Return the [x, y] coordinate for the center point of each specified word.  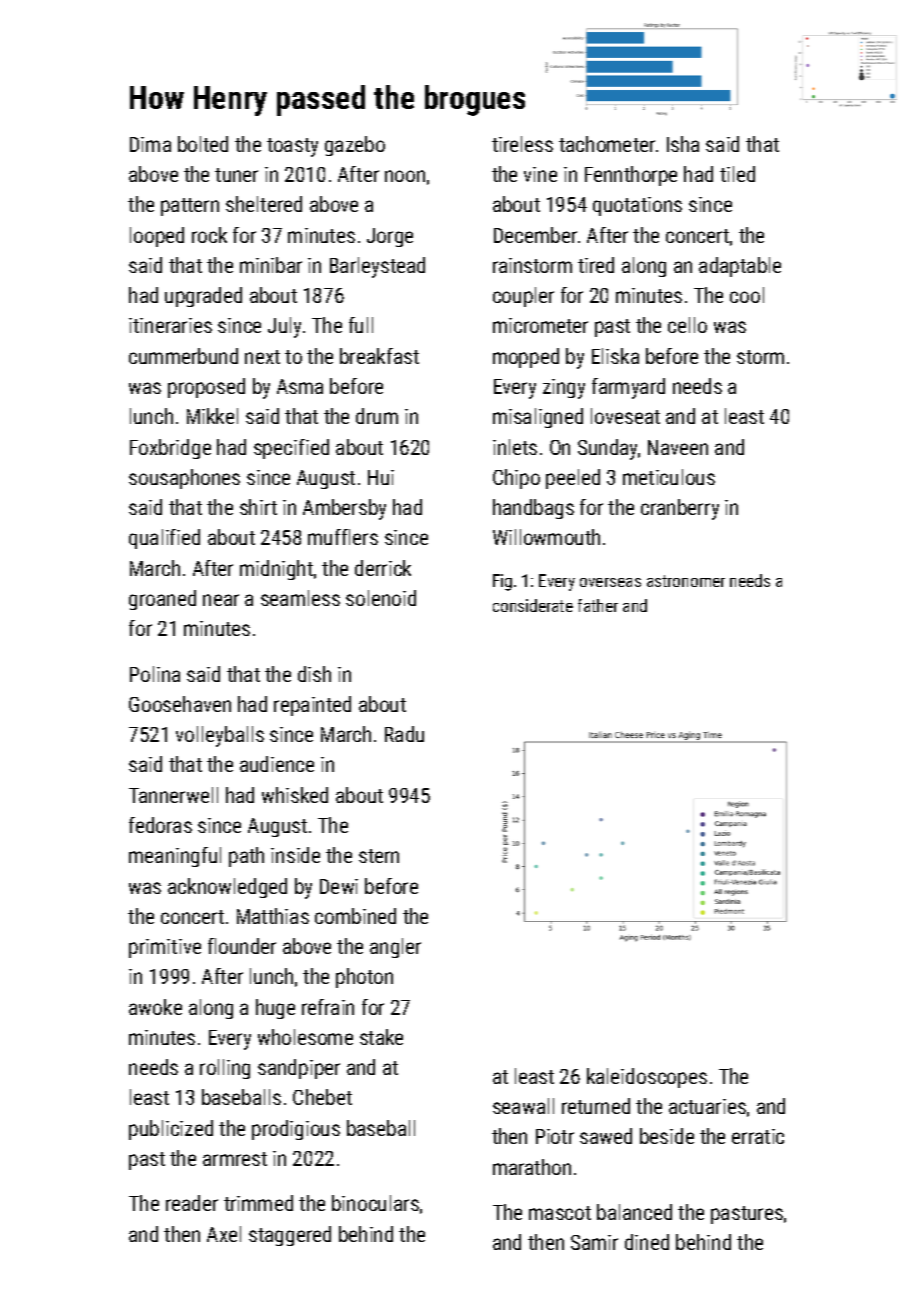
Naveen [678, 447]
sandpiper [299, 1069]
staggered [290, 1236]
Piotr [555, 1136]
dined [647, 1242]
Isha [683, 144]
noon [405, 176]
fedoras [160, 825]
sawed [606, 1136]
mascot [560, 1213]
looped [157, 237]
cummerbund [183, 356]
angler [395, 948]
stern [379, 856]
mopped [526, 358]
